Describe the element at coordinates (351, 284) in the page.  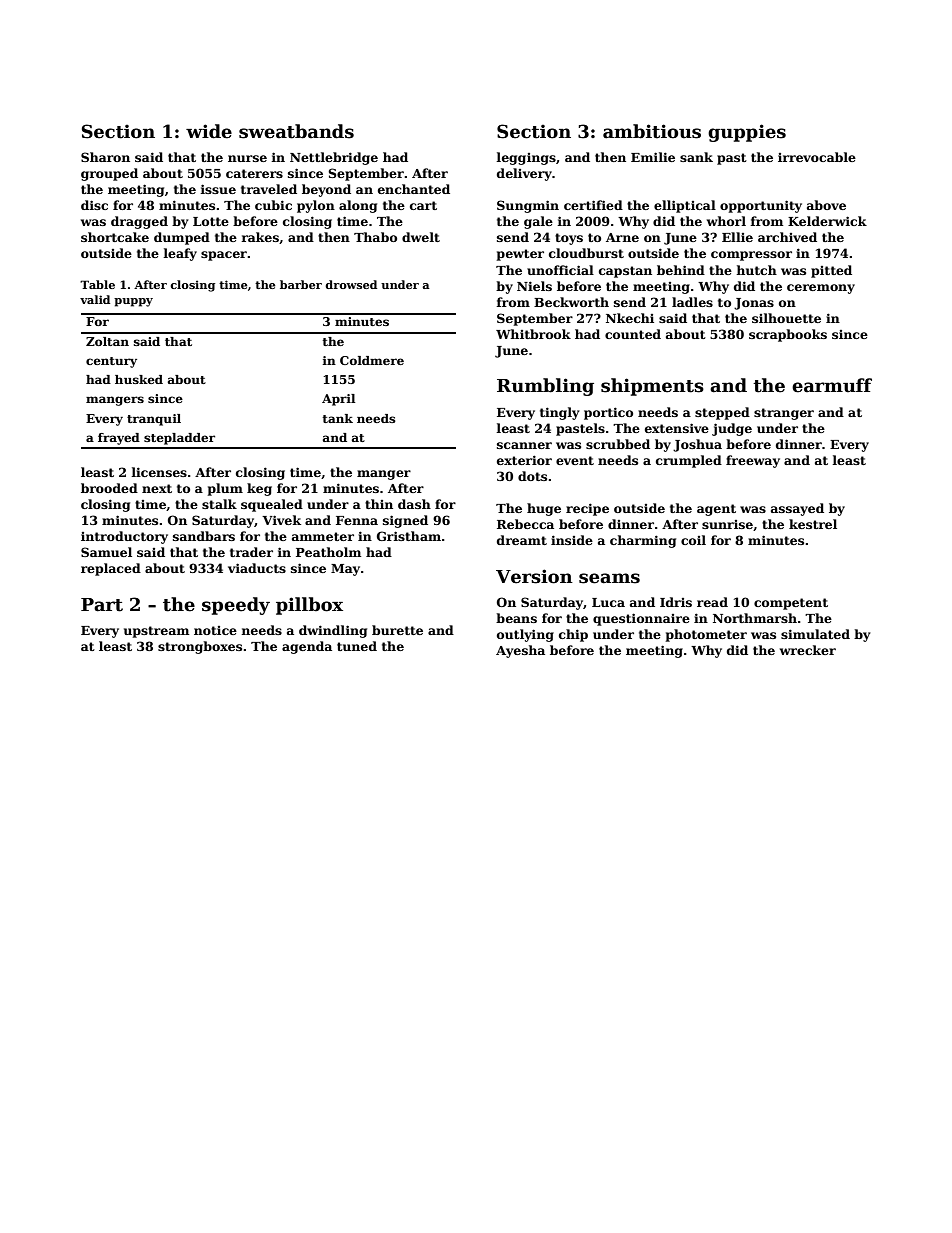
I see `drowsed` at that location.
